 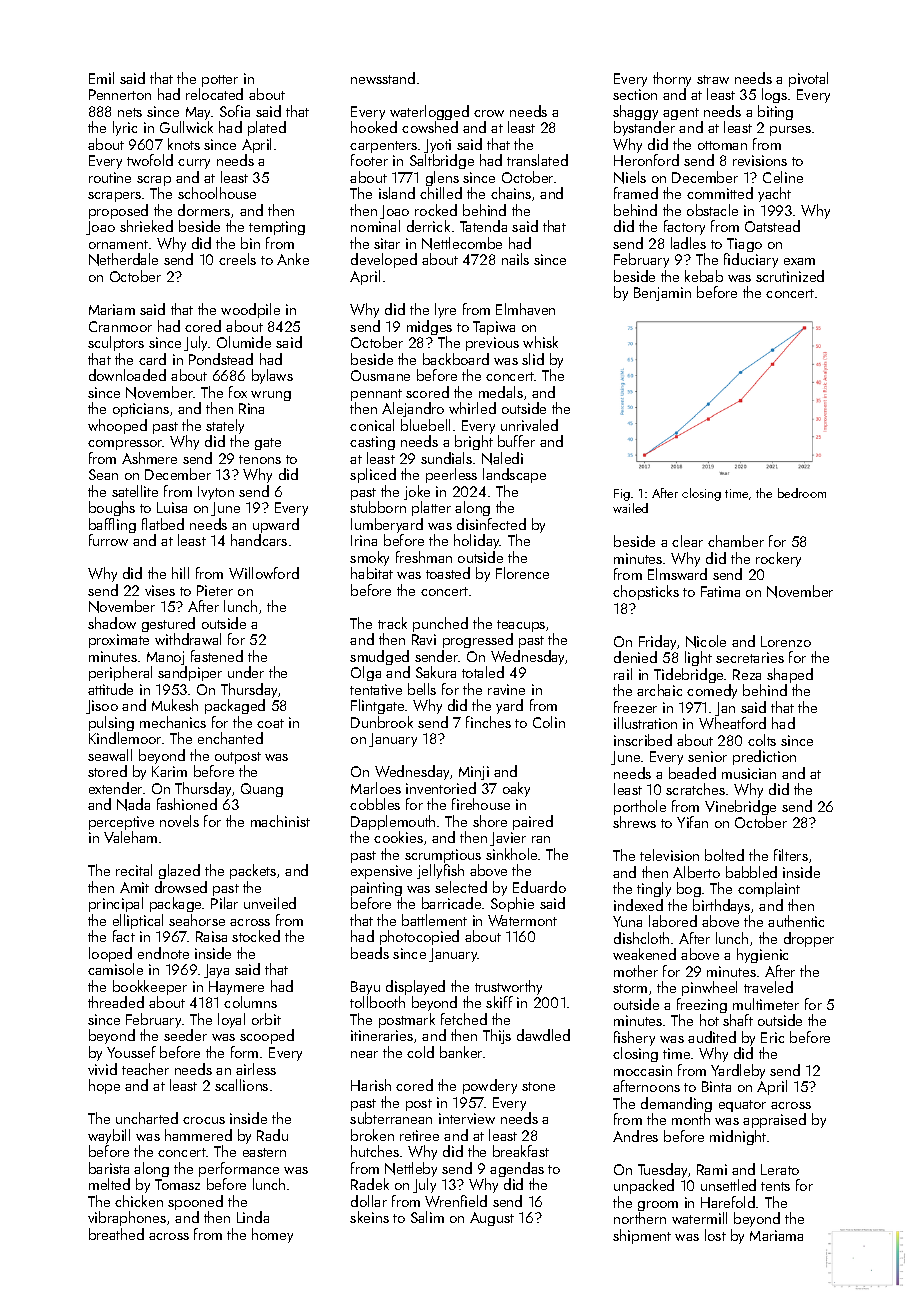 I want to click on cookies, so click(x=398, y=837).
